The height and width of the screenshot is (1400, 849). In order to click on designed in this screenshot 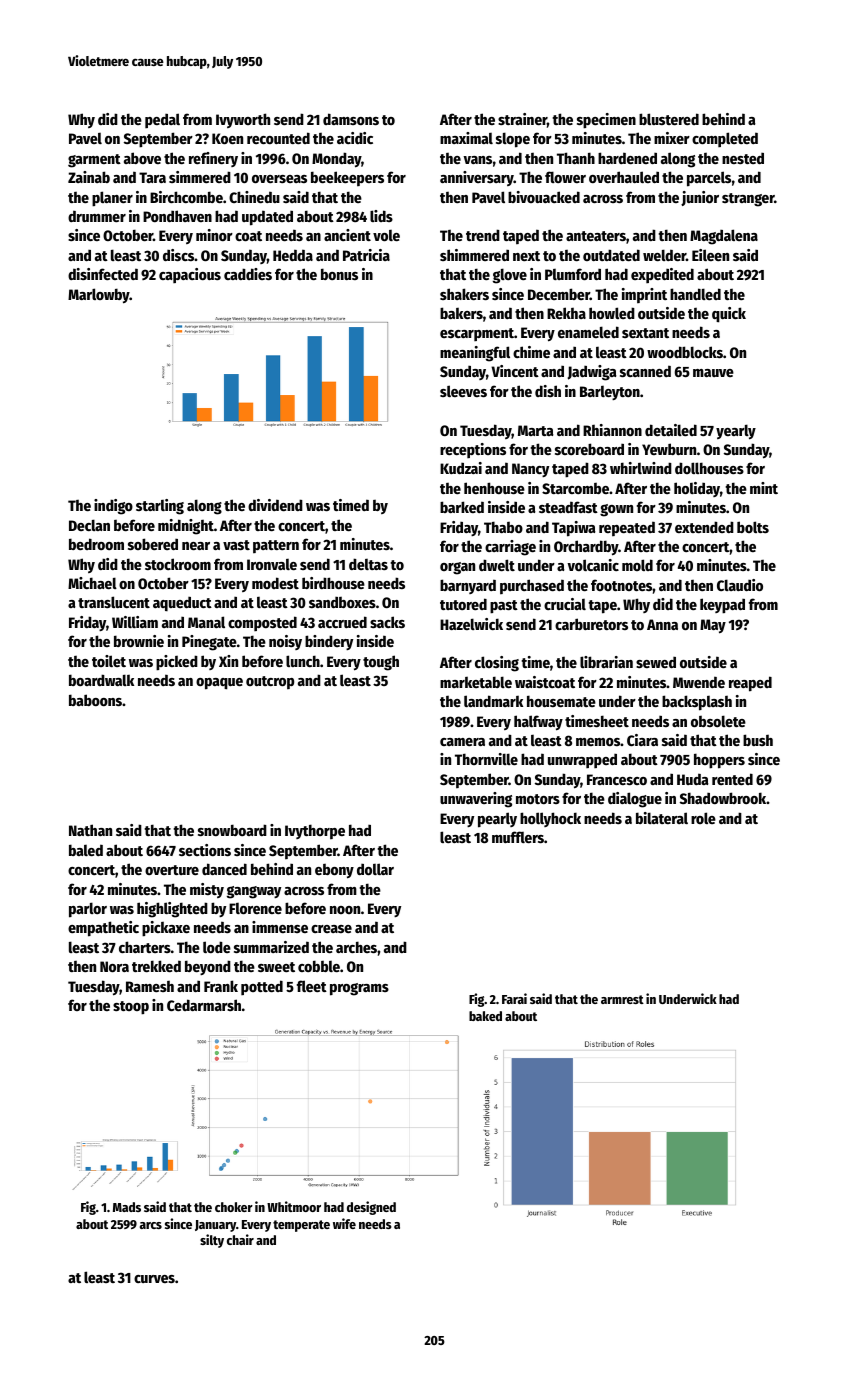, I will do `click(371, 1208)`.
